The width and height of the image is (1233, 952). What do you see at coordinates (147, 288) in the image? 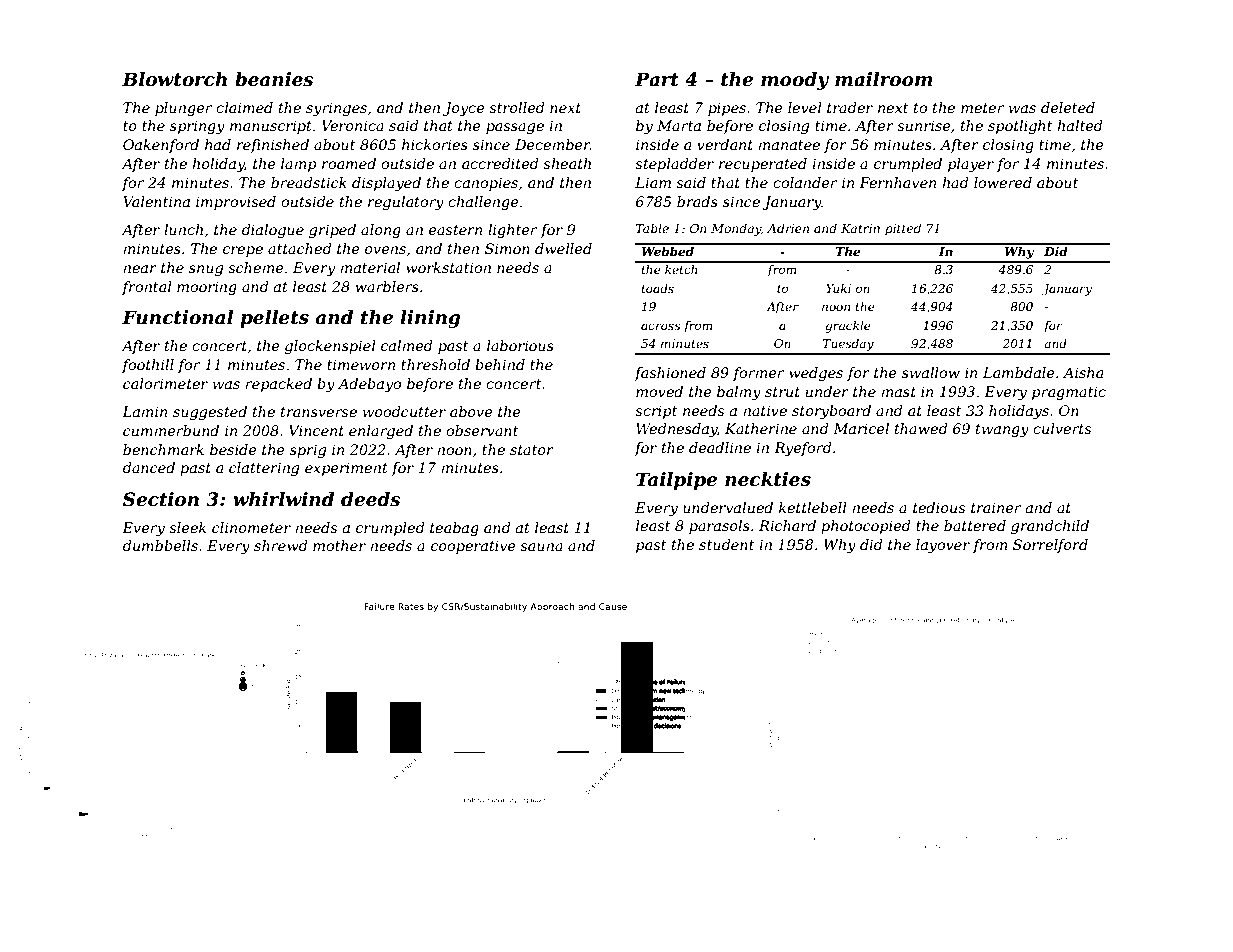
I see `frontal` at bounding box center [147, 288].
